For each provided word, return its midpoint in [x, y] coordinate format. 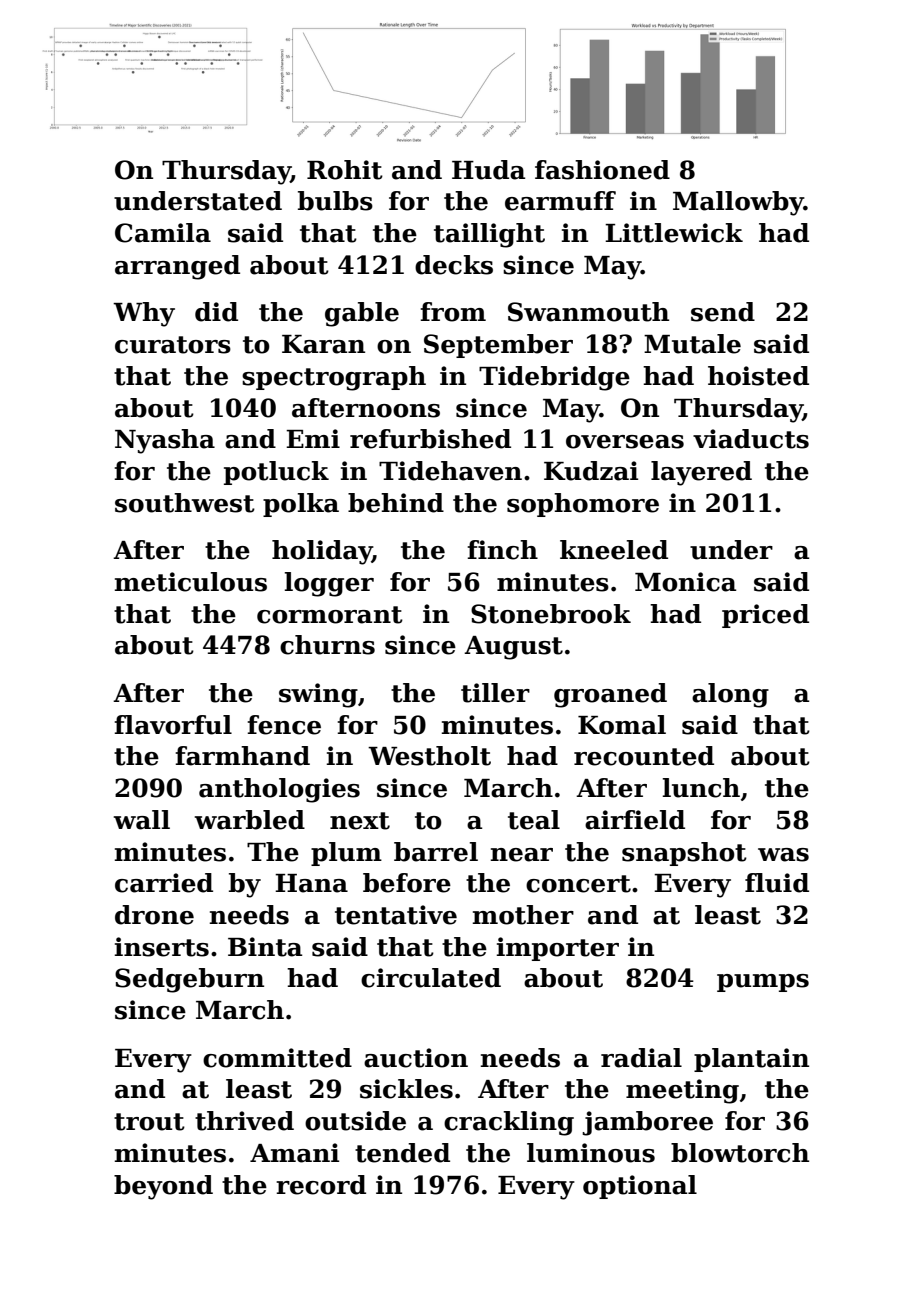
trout [149, 1122]
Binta [265, 947]
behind [396, 503]
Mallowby [738, 203]
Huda [488, 170]
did [216, 312]
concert [578, 884]
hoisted [758, 376]
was [783, 855]
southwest [185, 503]
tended [402, 1153]
